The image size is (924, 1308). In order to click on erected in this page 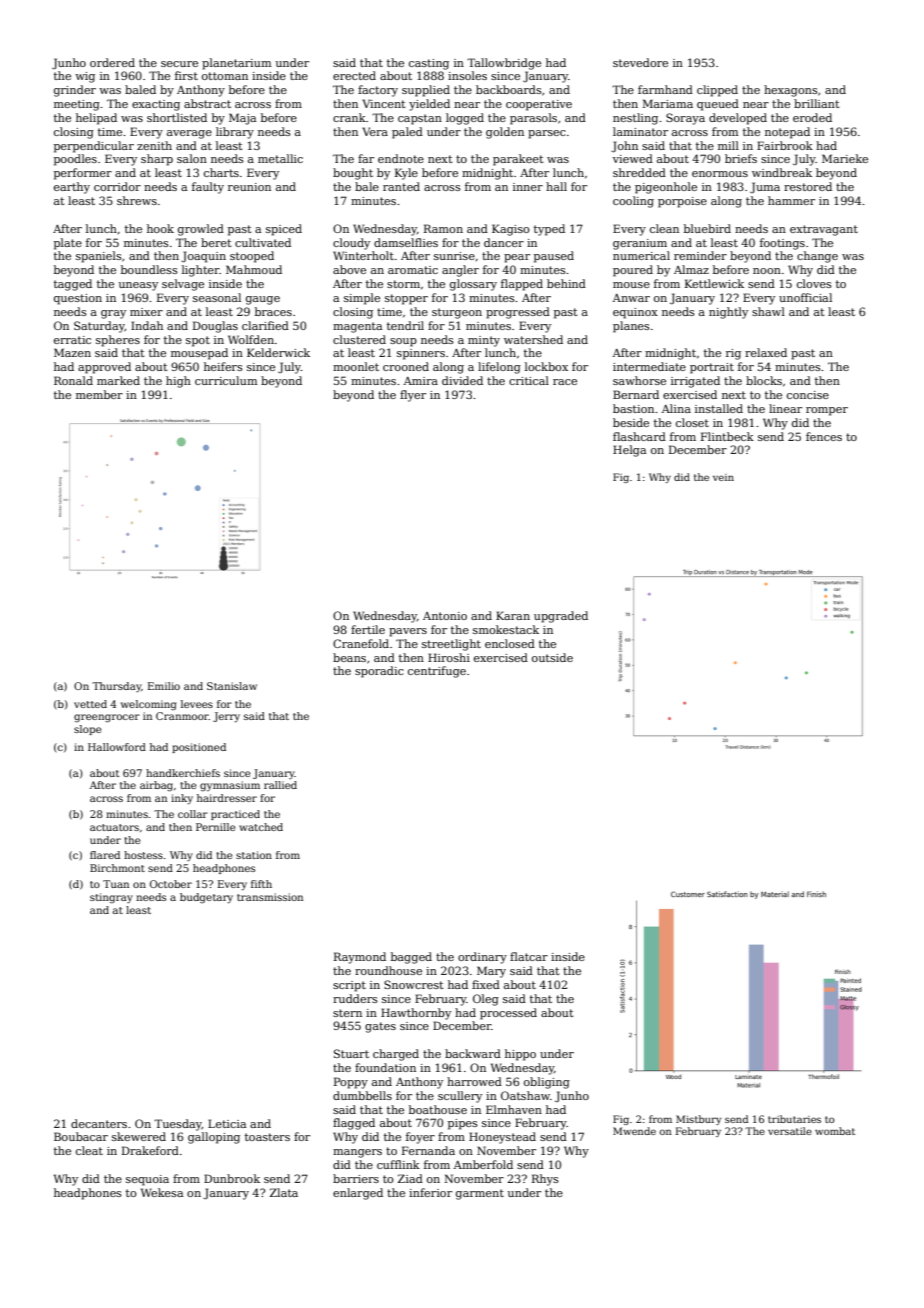, I will do `click(354, 75)`.
